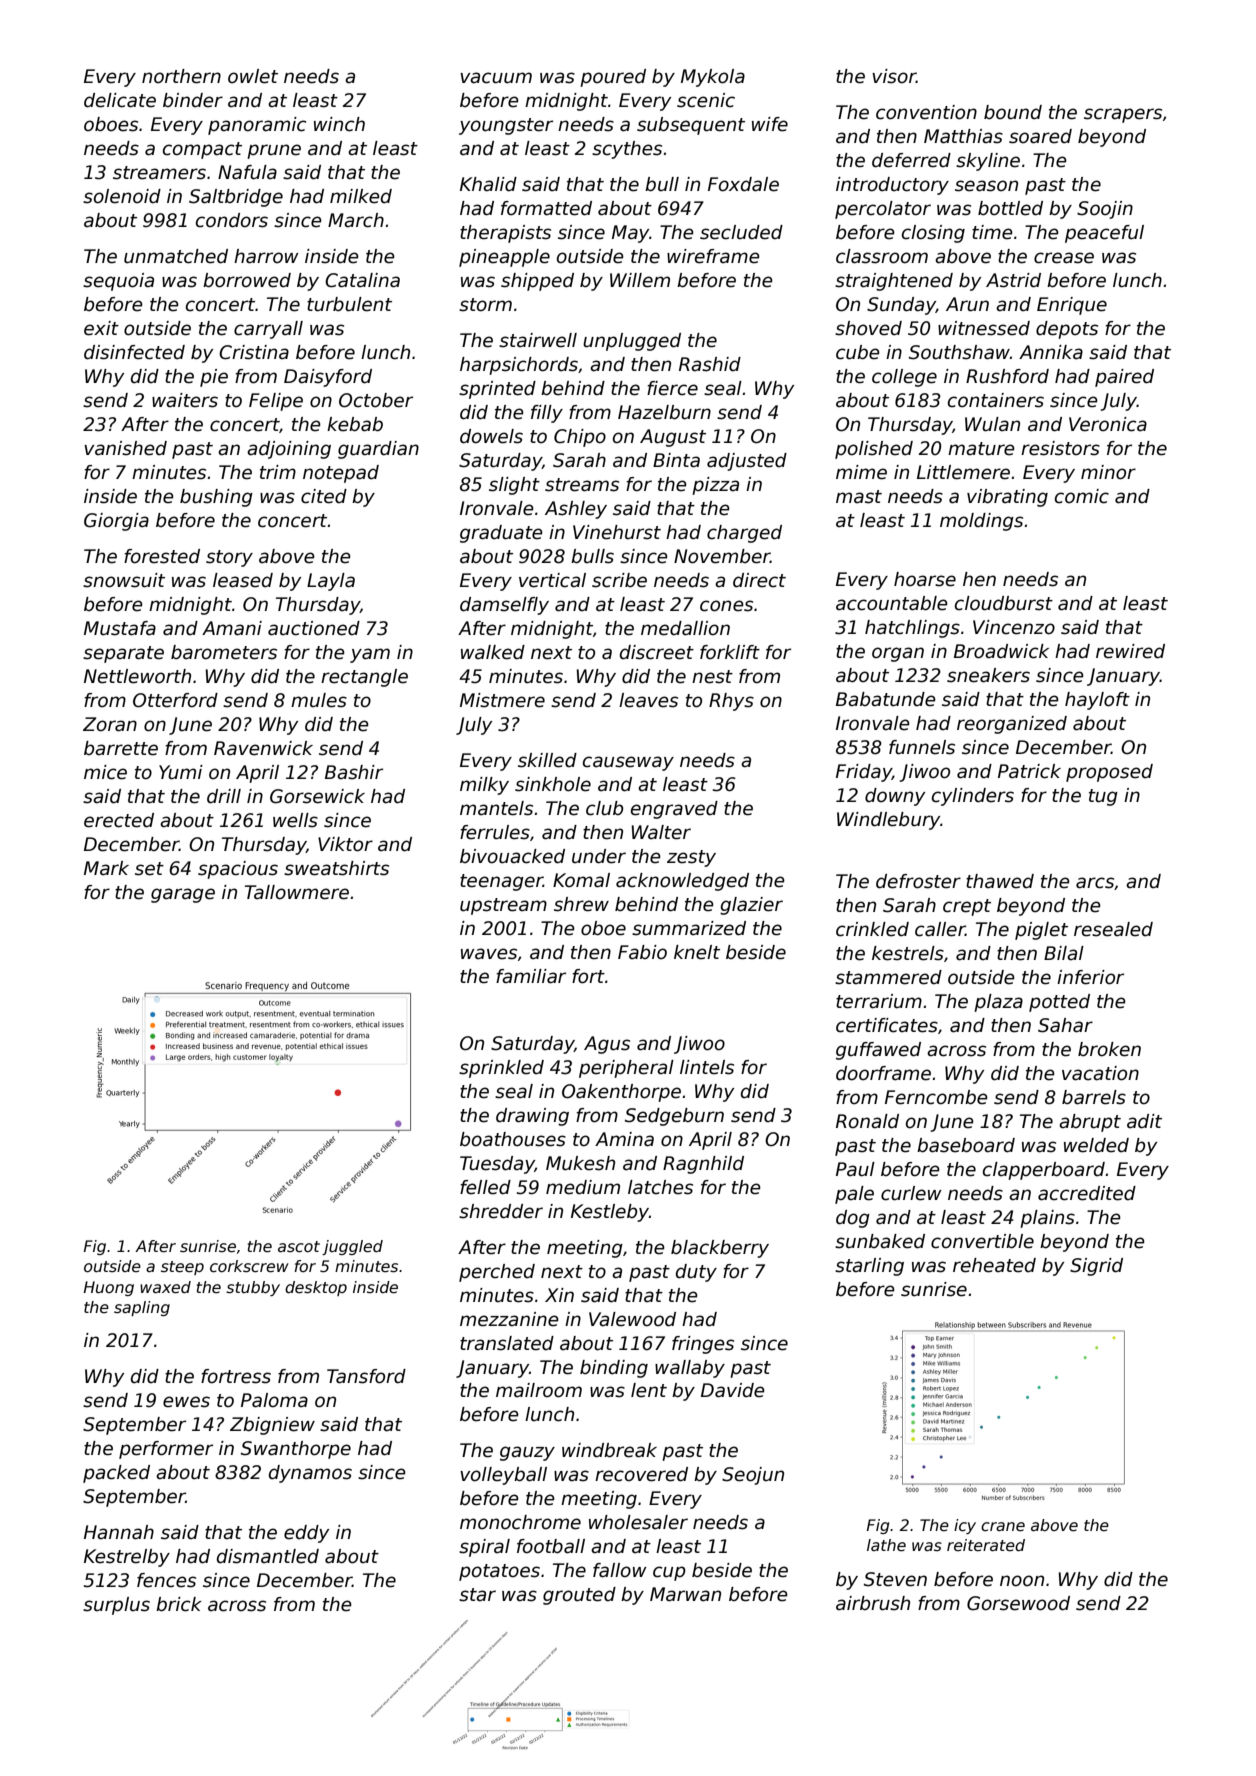 Image resolution: width=1256 pixels, height=1776 pixels. What do you see at coordinates (873, 1603) in the document?
I see `airbrush` at bounding box center [873, 1603].
